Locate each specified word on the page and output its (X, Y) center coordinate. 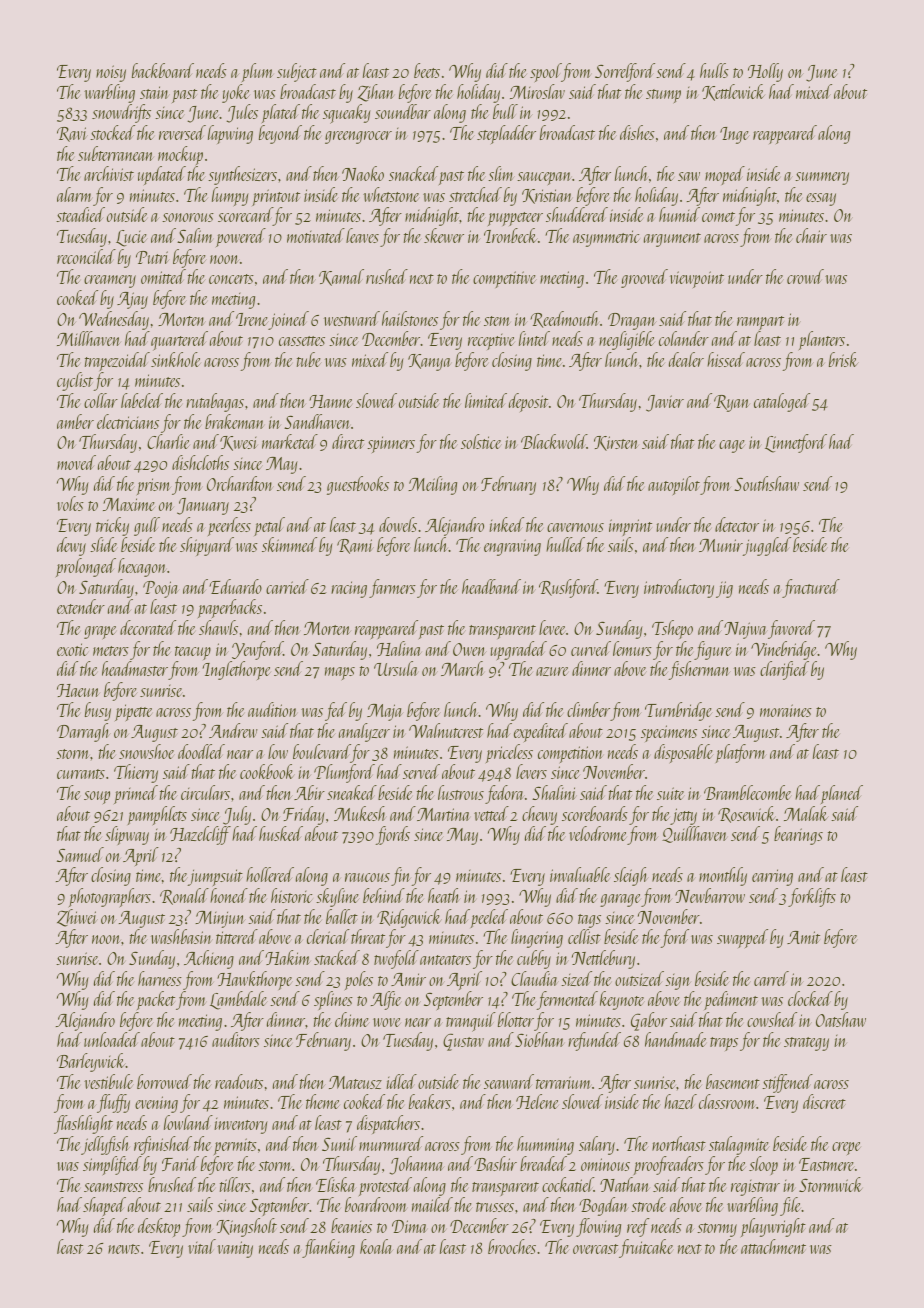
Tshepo (672, 629)
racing (349, 589)
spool (546, 72)
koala (376, 1246)
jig (724, 589)
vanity (235, 1249)
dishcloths (200, 462)
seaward (509, 1081)
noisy (111, 73)
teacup (193, 653)
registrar (755, 1188)
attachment (773, 1246)
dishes (637, 132)
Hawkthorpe (255, 980)
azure (552, 671)
